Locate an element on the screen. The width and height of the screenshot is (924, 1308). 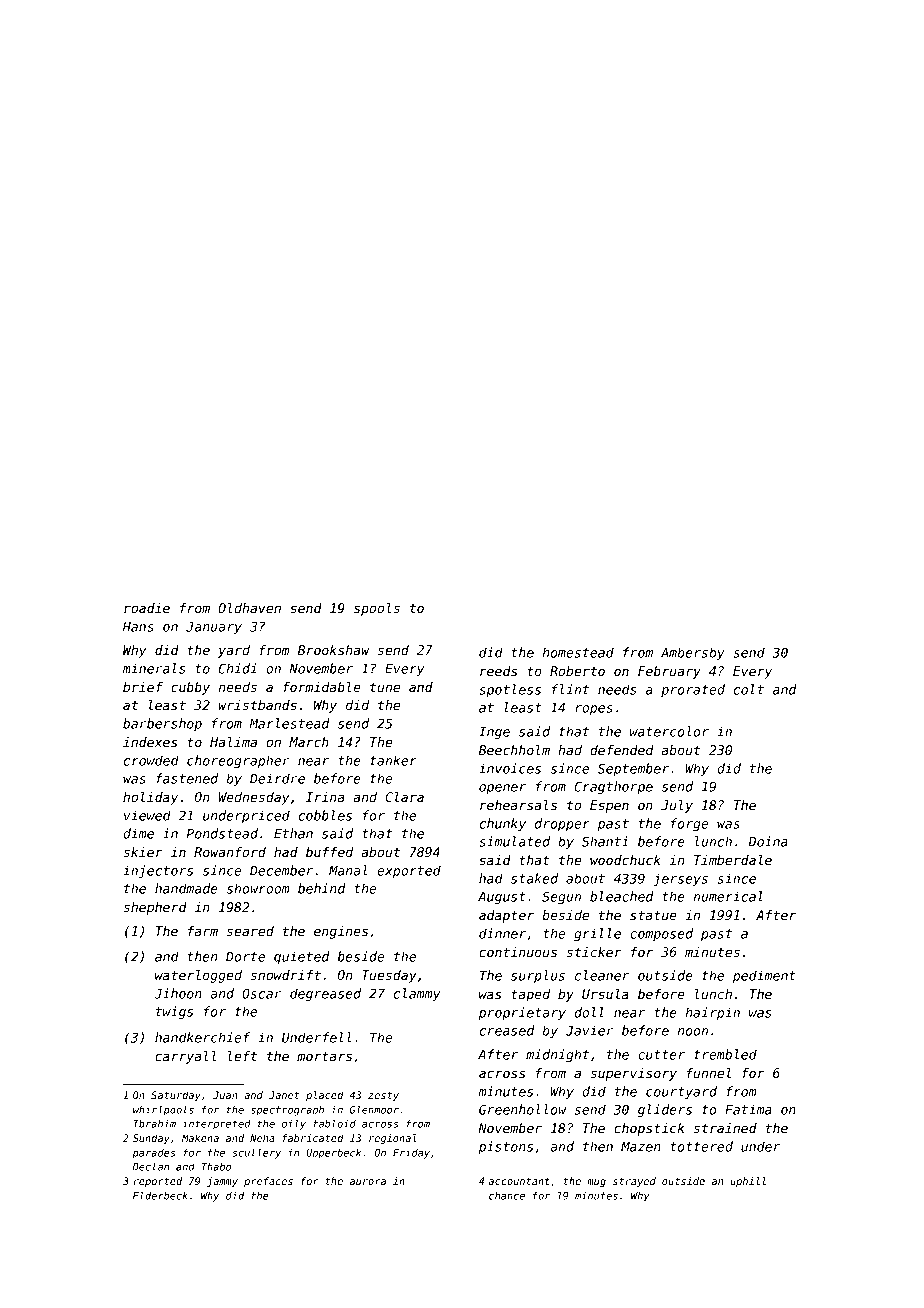
jerseys is located at coordinates (680, 879).
